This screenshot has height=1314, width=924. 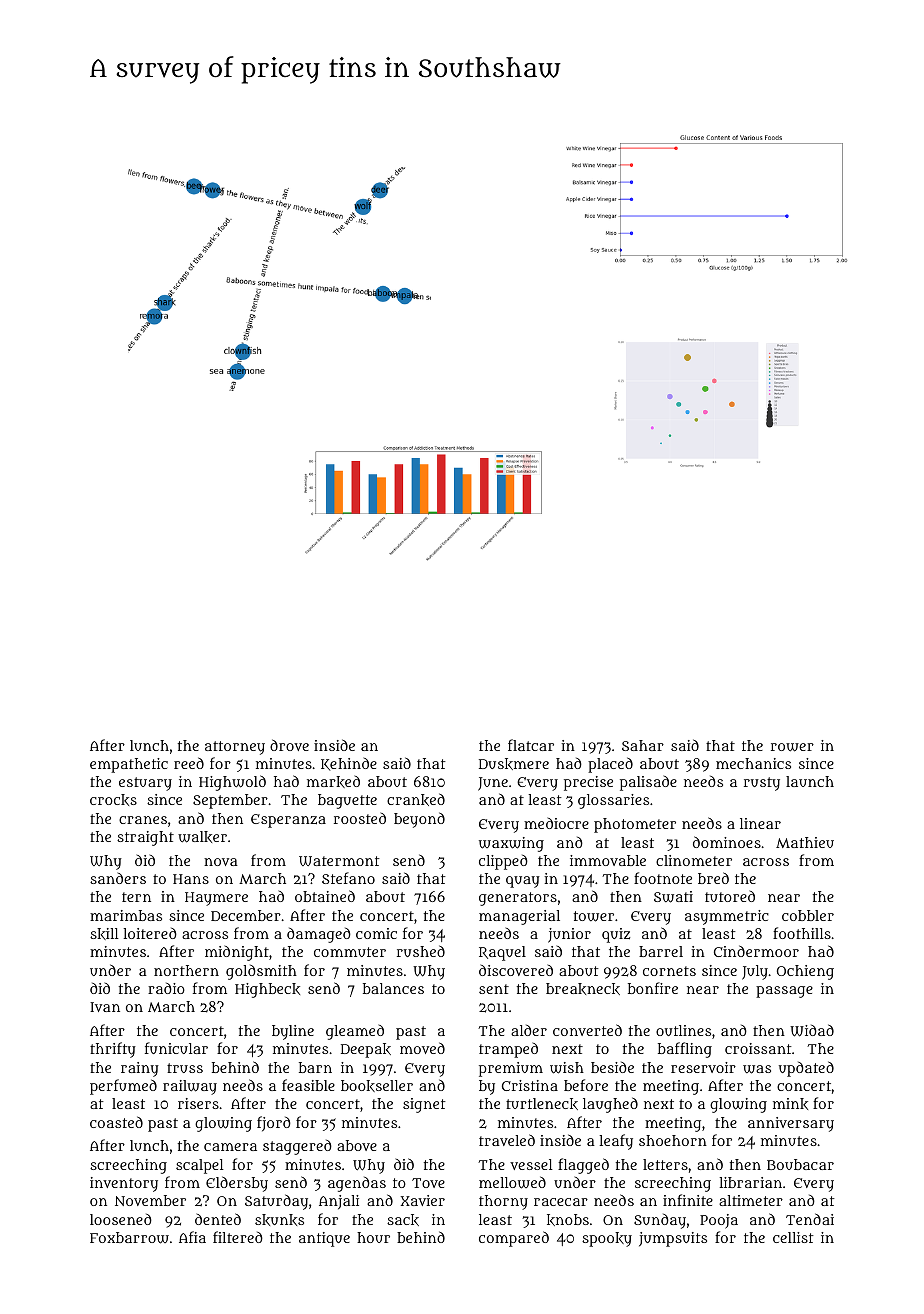 I want to click on hour, so click(x=373, y=1237).
